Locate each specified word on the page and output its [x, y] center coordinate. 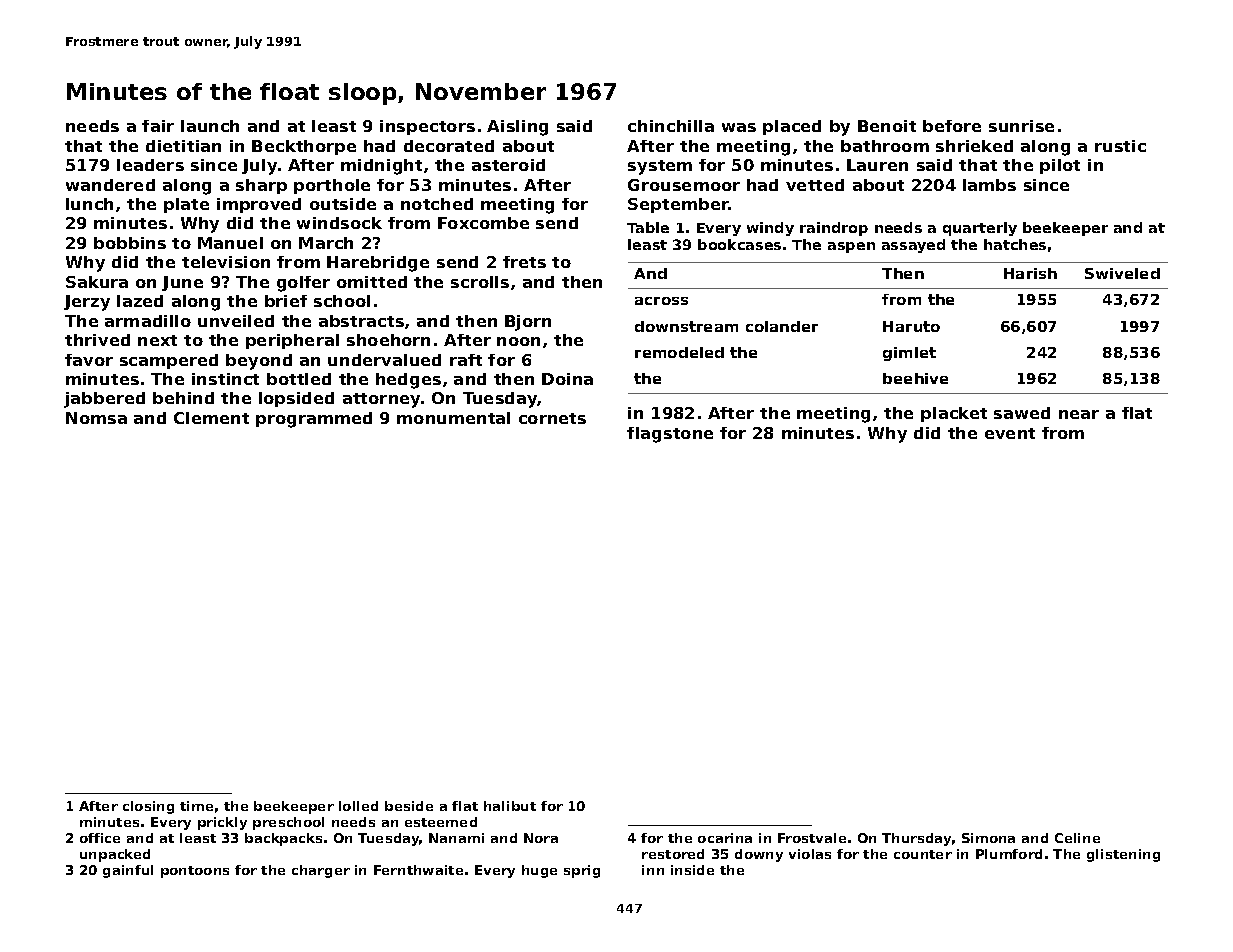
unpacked [115, 855]
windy [770, 229]
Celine [1077, 838]
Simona [988, 838]
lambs [989, 185]
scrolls [480, 282]
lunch [89, 204]
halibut [510, 806]
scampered [169, 361]
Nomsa [96, 418]
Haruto [911, 326]
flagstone [670, 435]
